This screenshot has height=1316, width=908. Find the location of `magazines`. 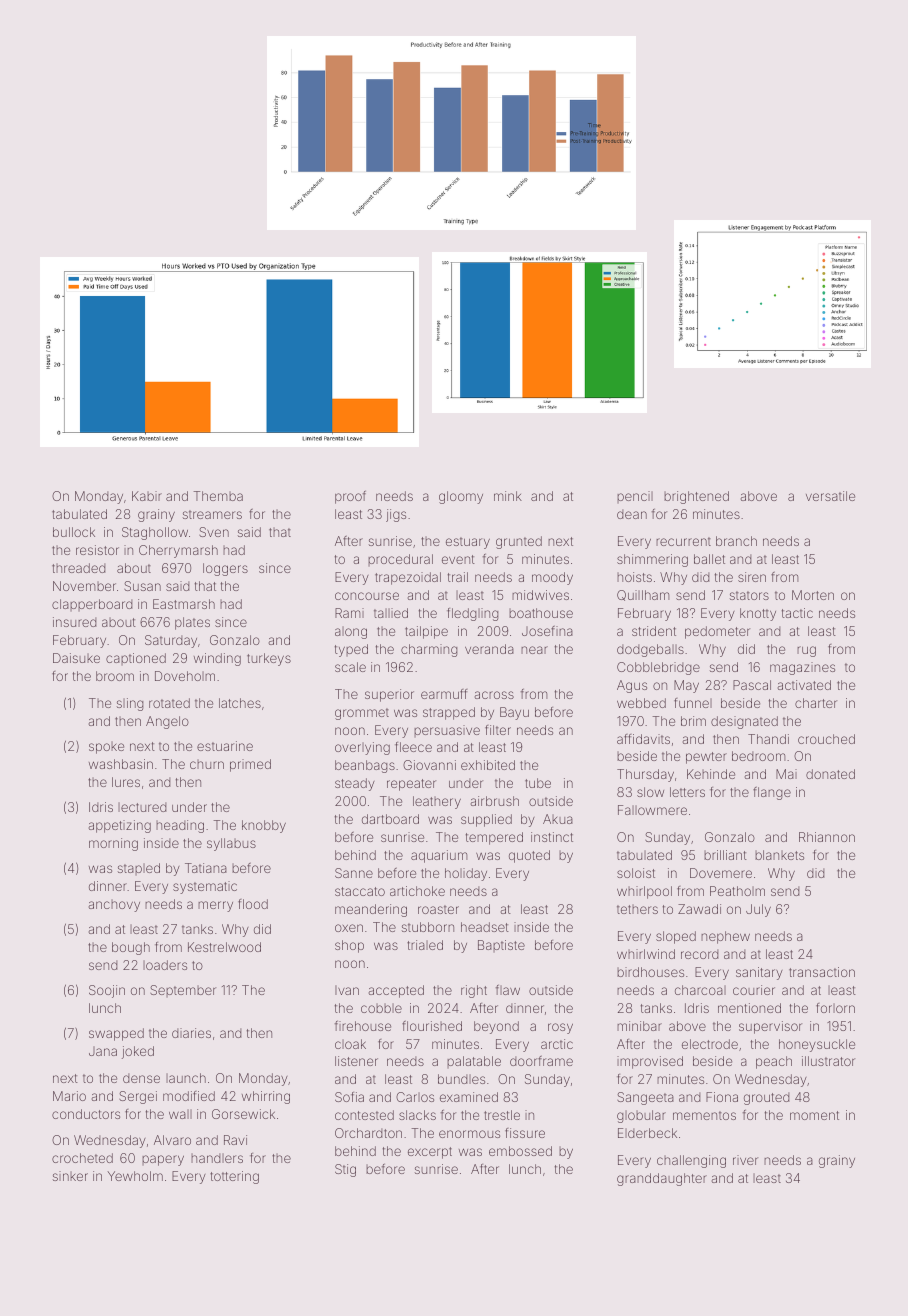

magazines is located at coordinates (802, 668).
